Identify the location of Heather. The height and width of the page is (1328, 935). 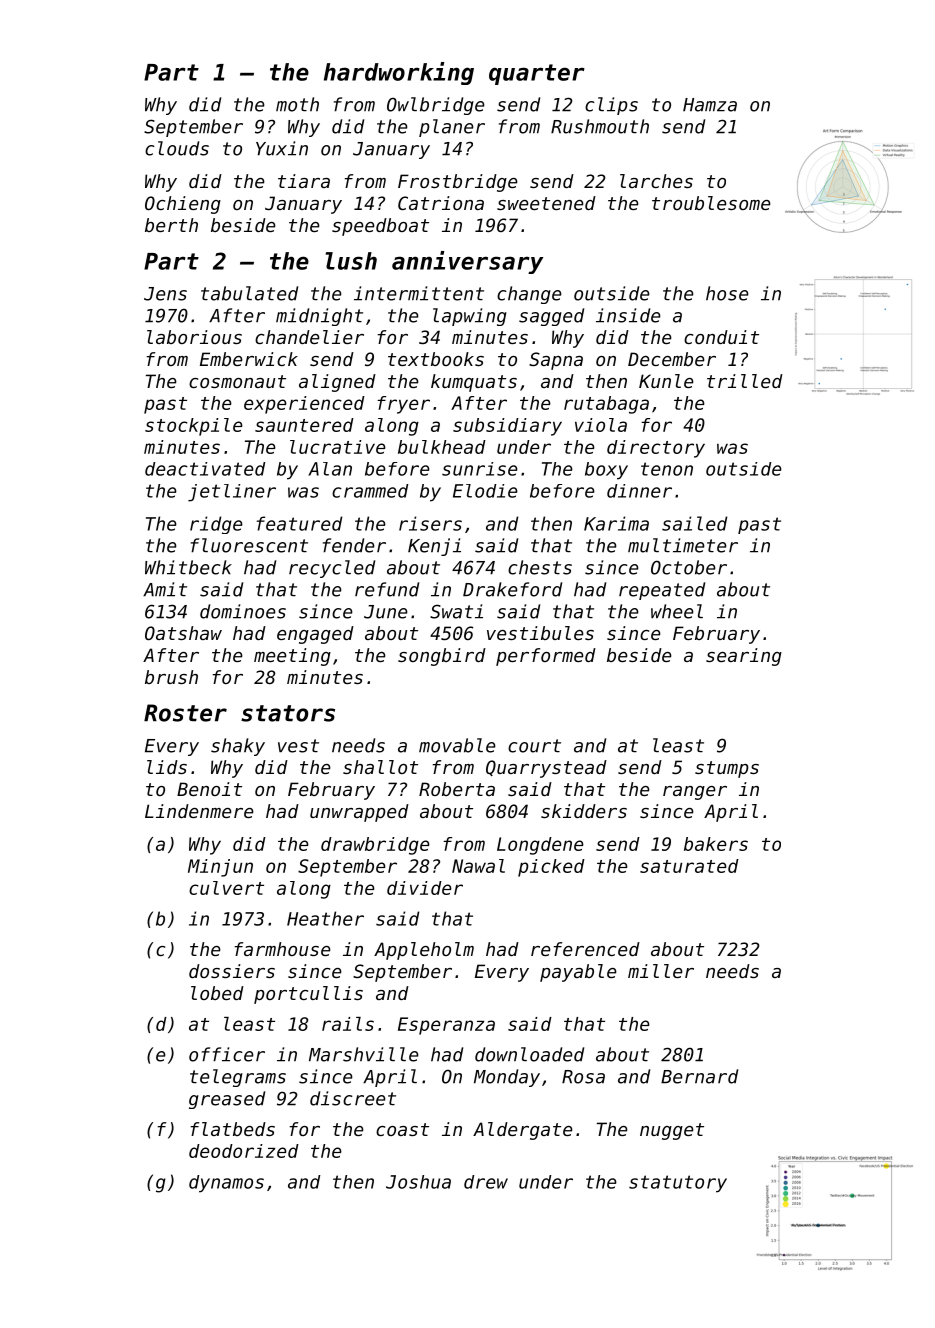
(325, 918).
